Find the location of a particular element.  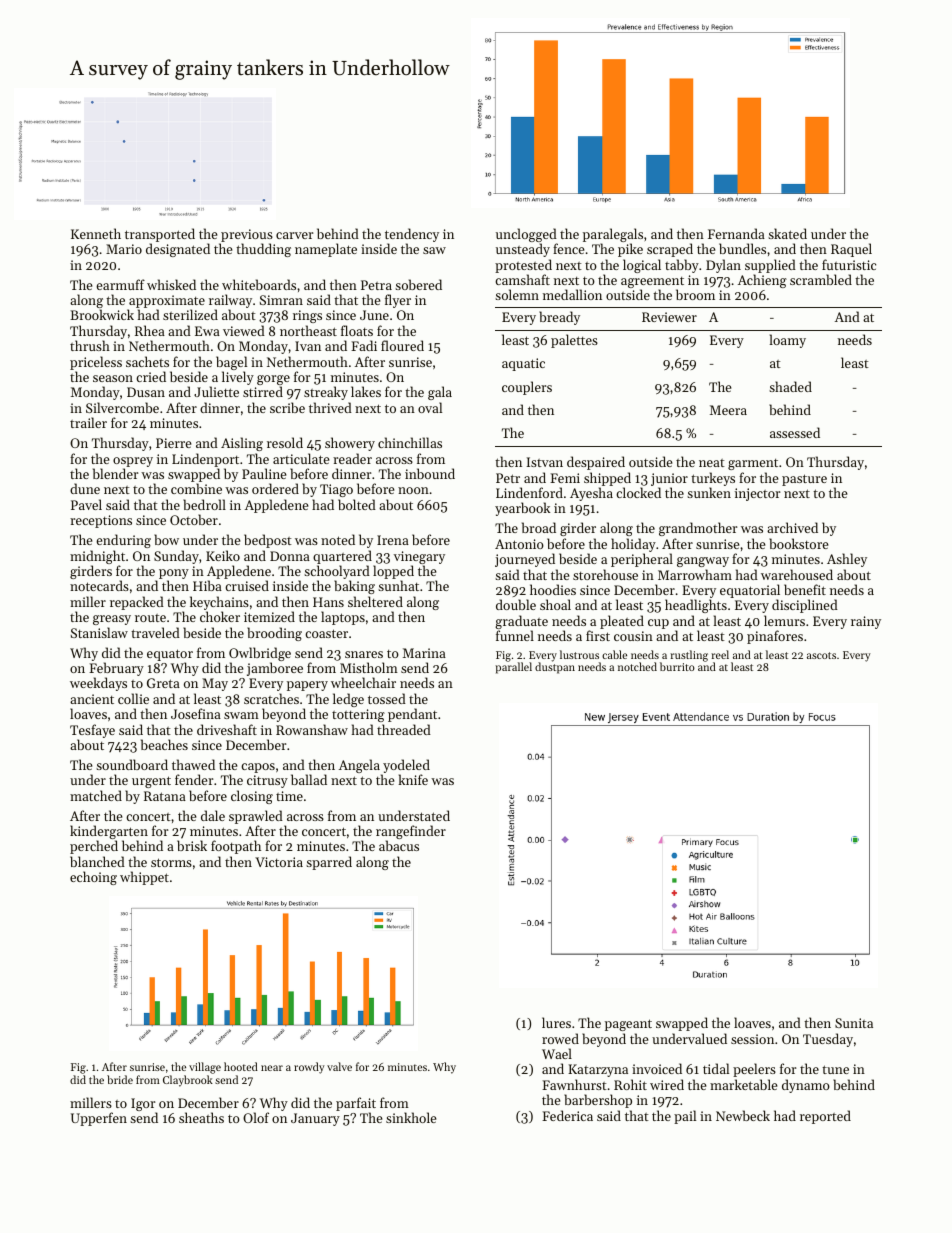

pageant is located at coordinates (628, 1025).
